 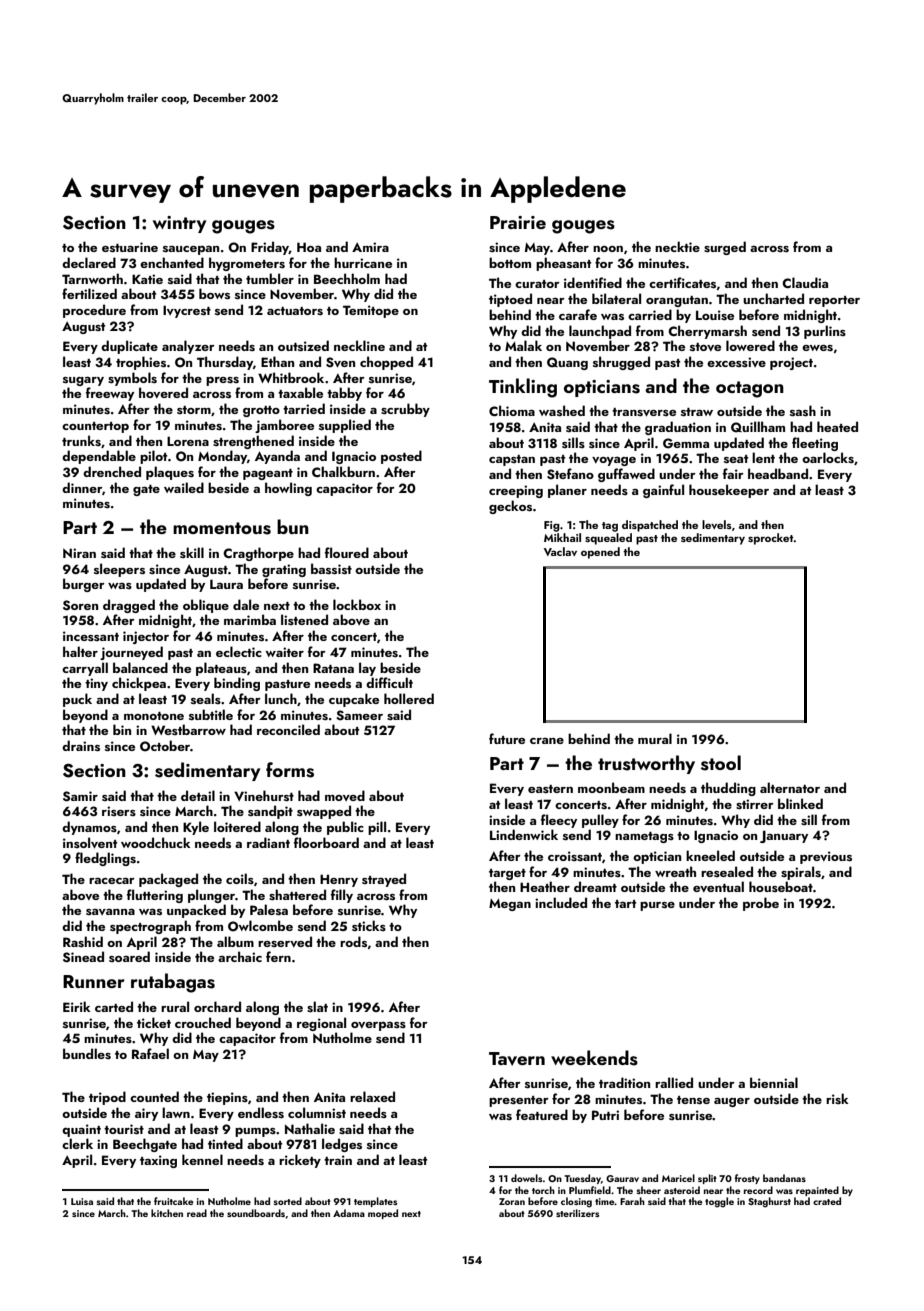 I want to click on moped, so click(x=383, y=1214).
